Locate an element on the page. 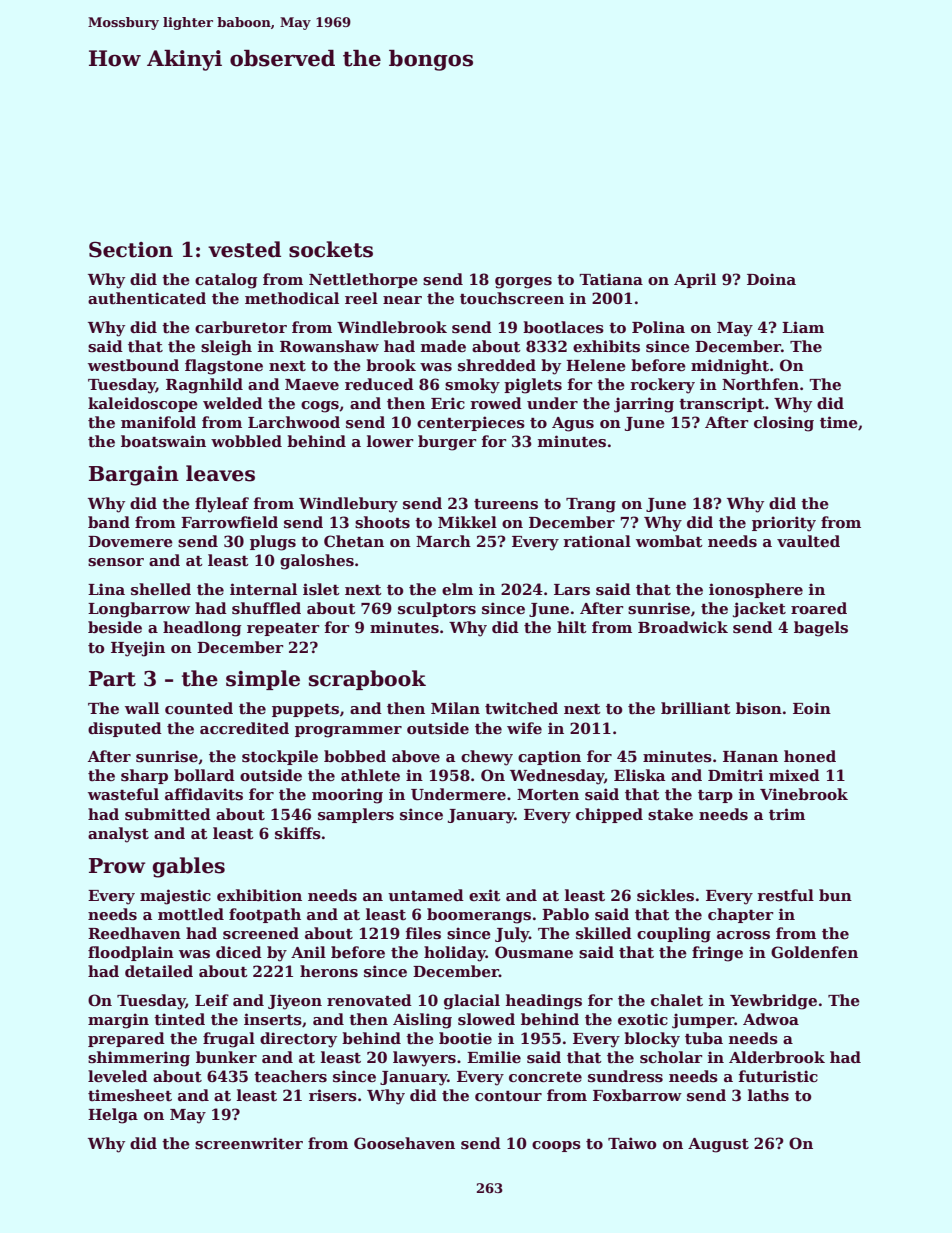 The height and width of the image is (1233, 952). Section is located at coordinates (131, 249).
